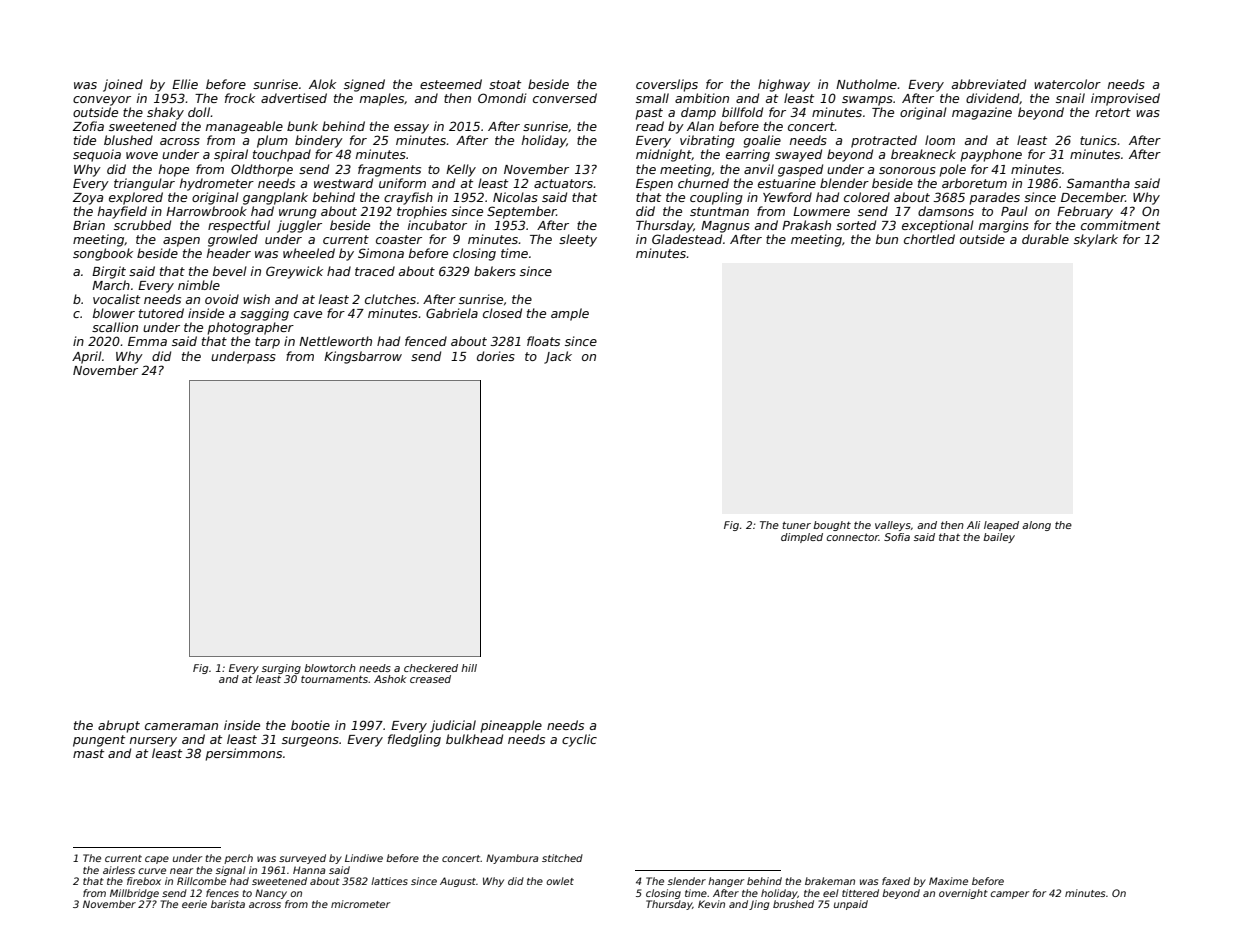 The width and height of the screenshot is (1233, 952). I want to click on surging, so click(281, 669).
